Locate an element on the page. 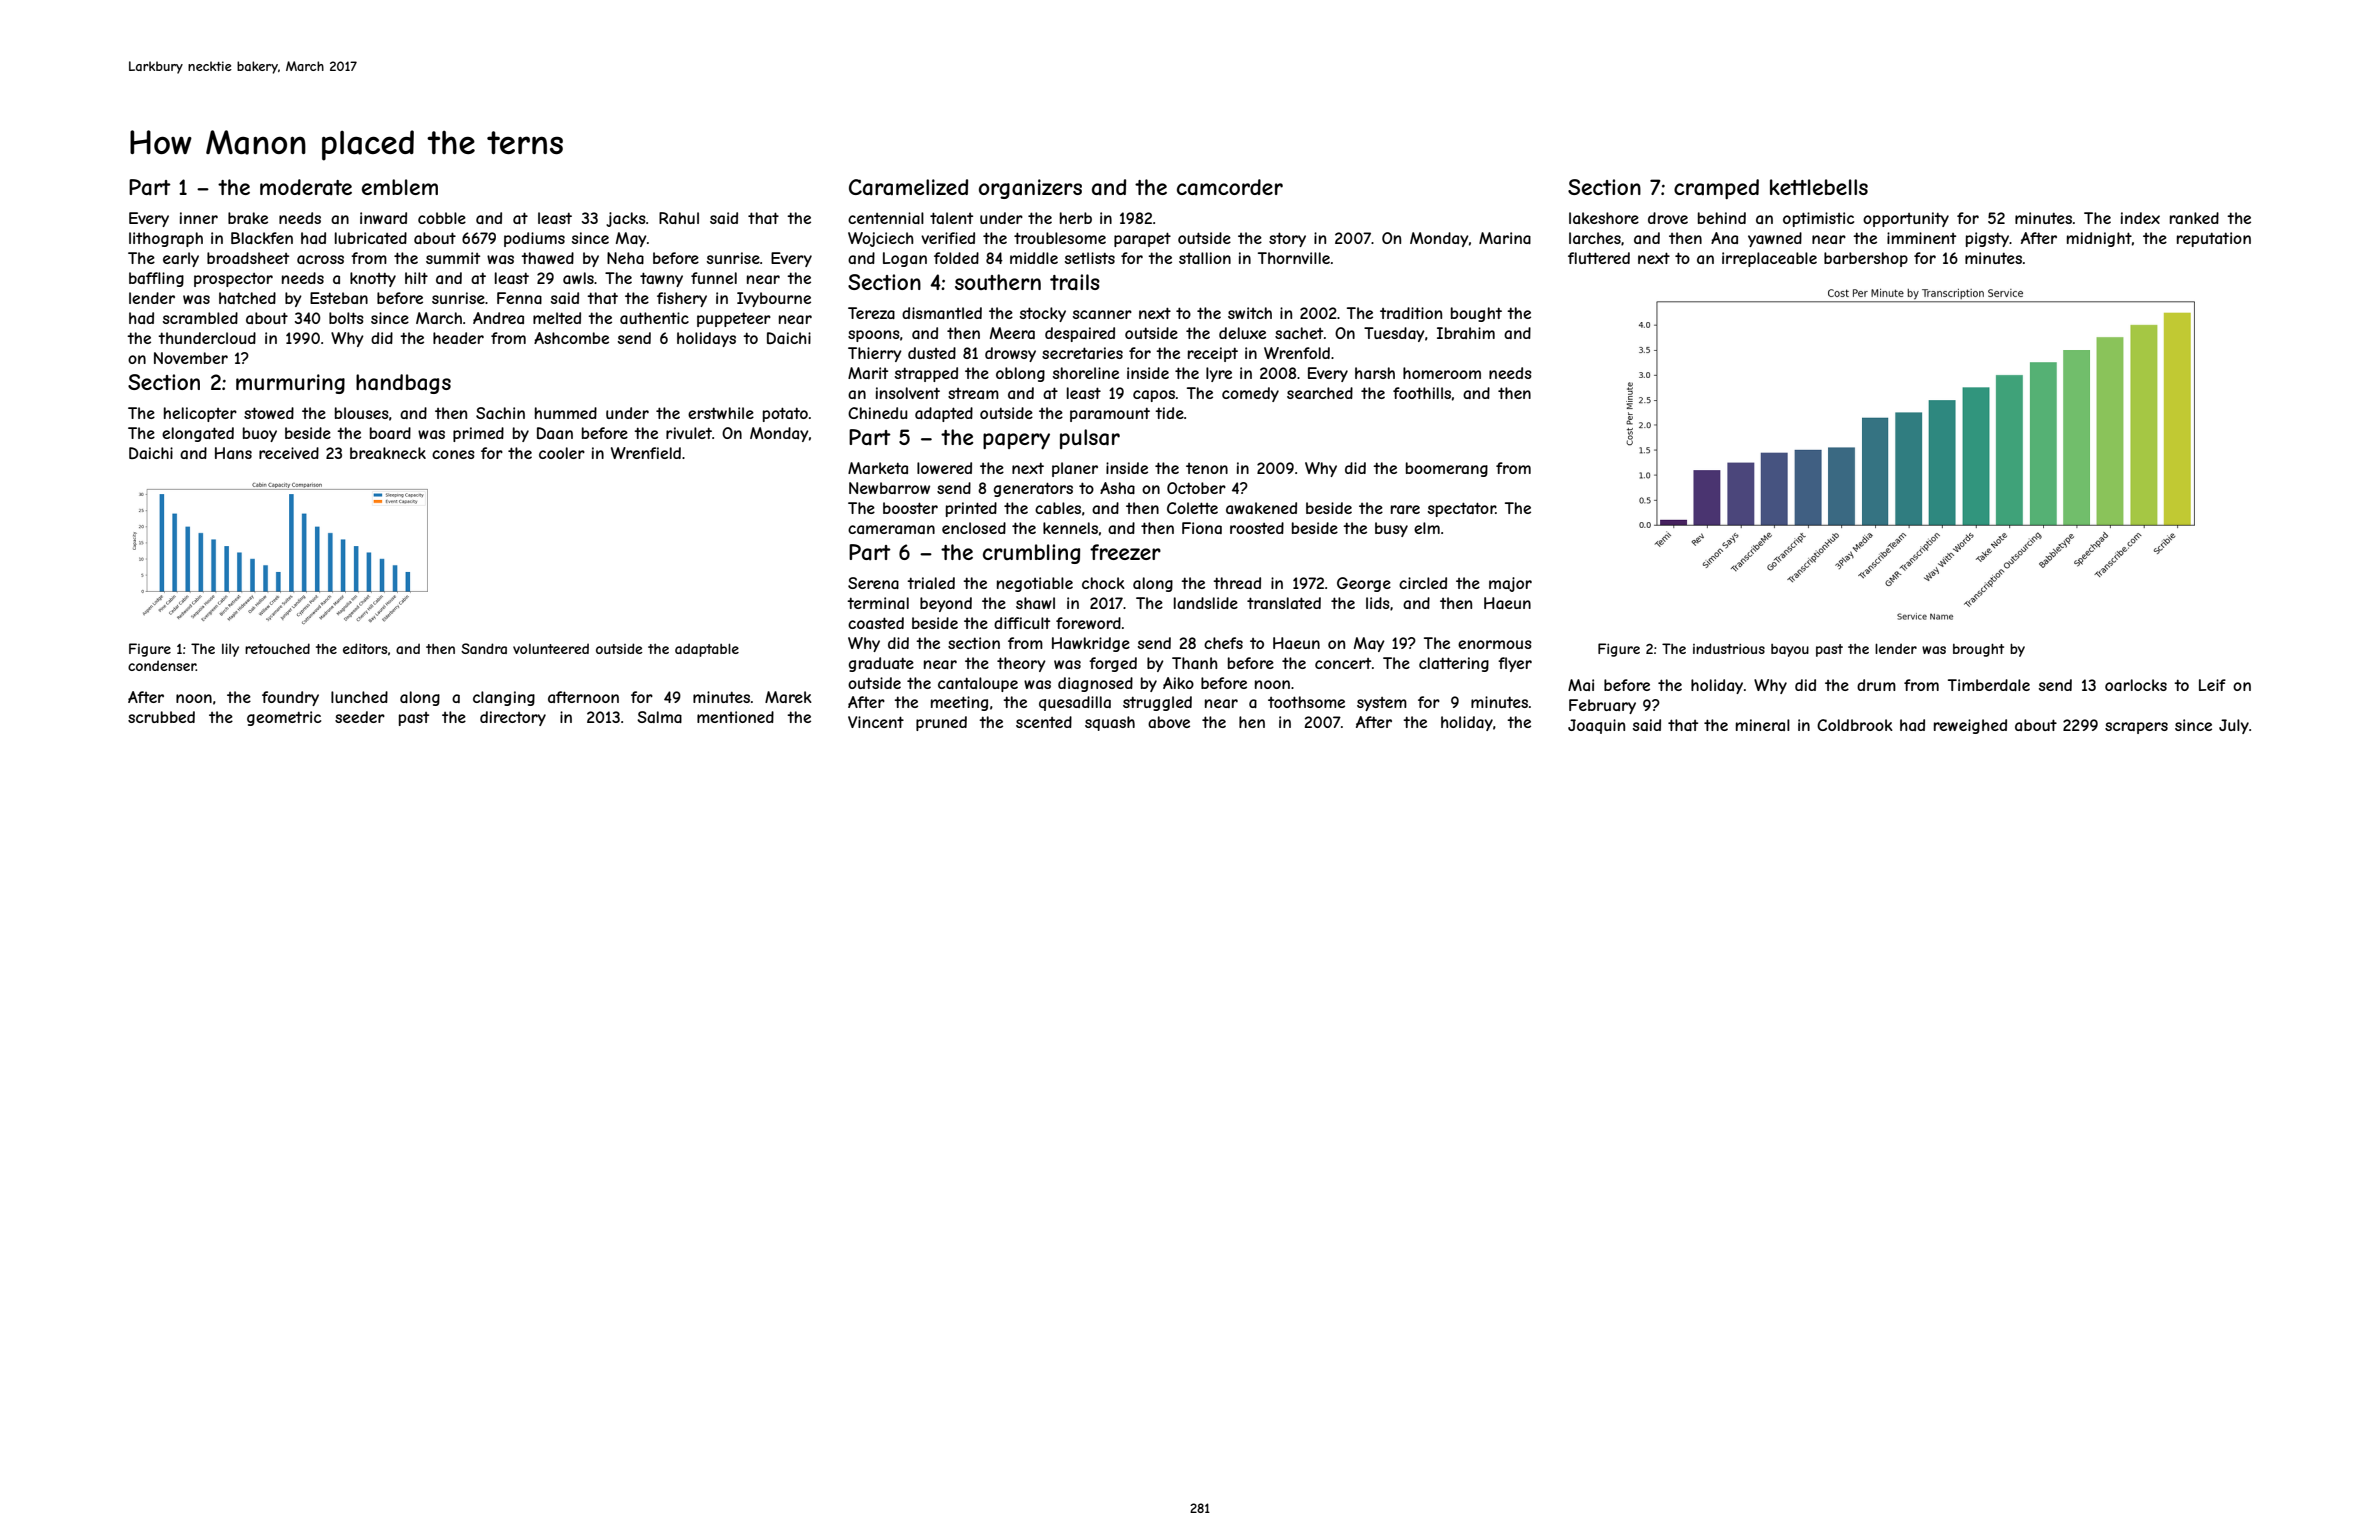  printed is located at coordinates (971, 509).
